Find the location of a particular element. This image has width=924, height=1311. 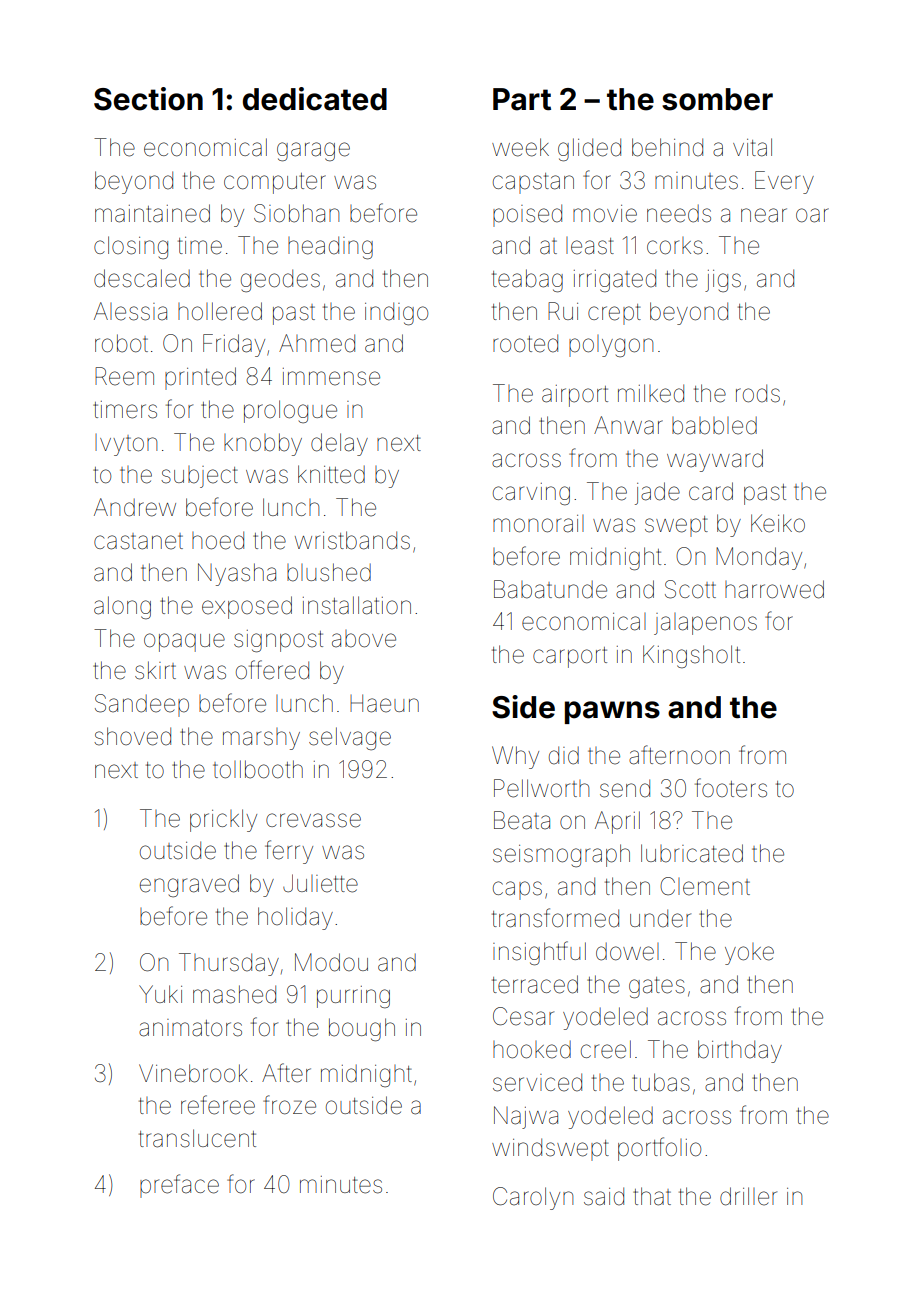

along is located at coordinates (122, 607).
